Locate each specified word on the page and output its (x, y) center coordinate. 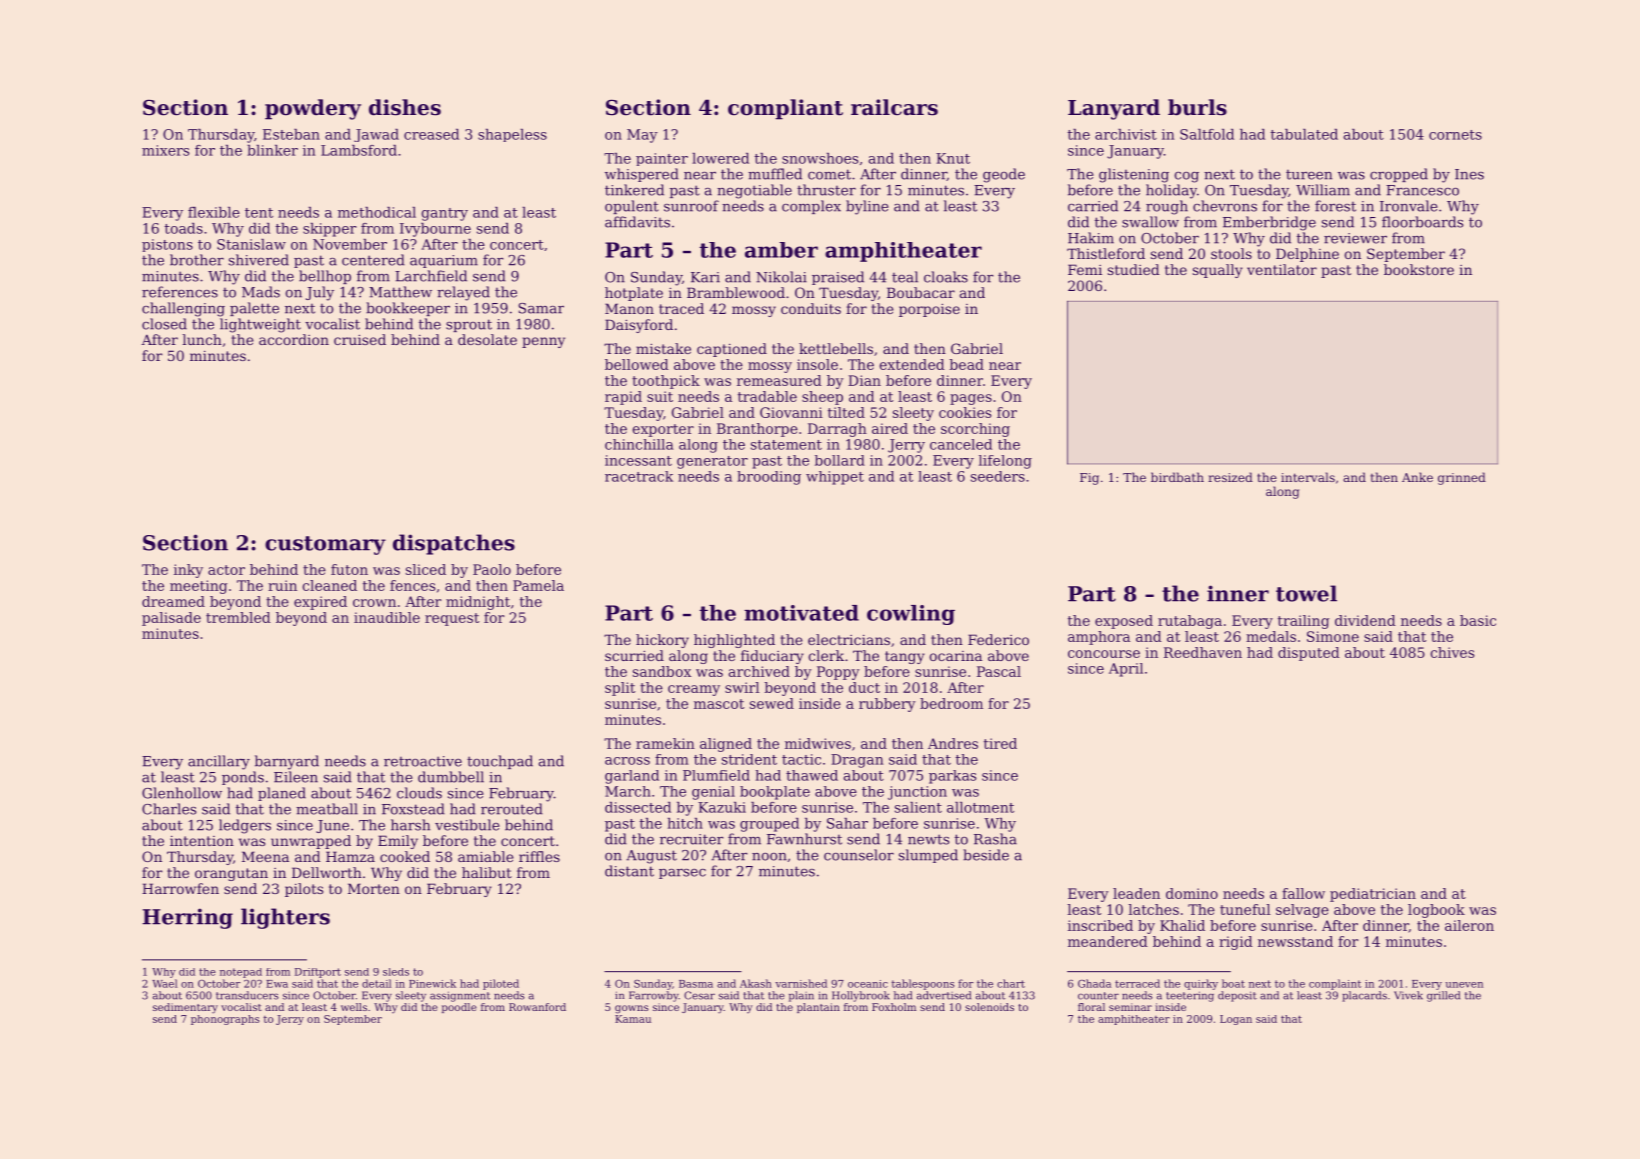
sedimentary (185, 1008)
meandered (1108, 941)
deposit (1237, 996)
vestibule (467, 825)
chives (1452, 652)
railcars (894, 107)
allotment (980, 807)
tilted (846, 412)
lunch (202, 339)
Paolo (492, 569)
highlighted (734, 641)
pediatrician (1373, 895)
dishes (405, 107)
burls (1197, 107)
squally (1218, 271)
